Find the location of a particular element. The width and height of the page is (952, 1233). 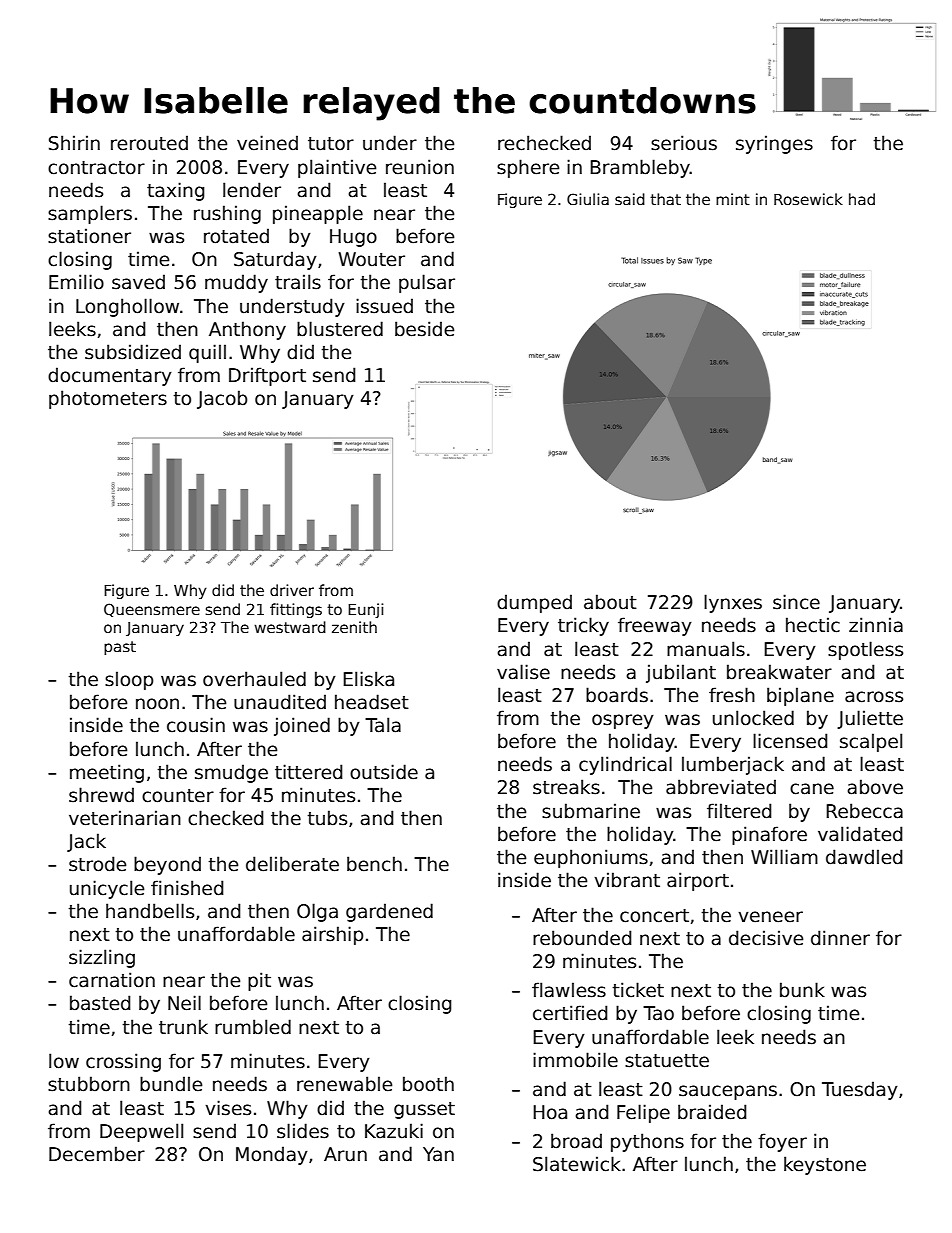

valise is located at coordinates (523, 672).
